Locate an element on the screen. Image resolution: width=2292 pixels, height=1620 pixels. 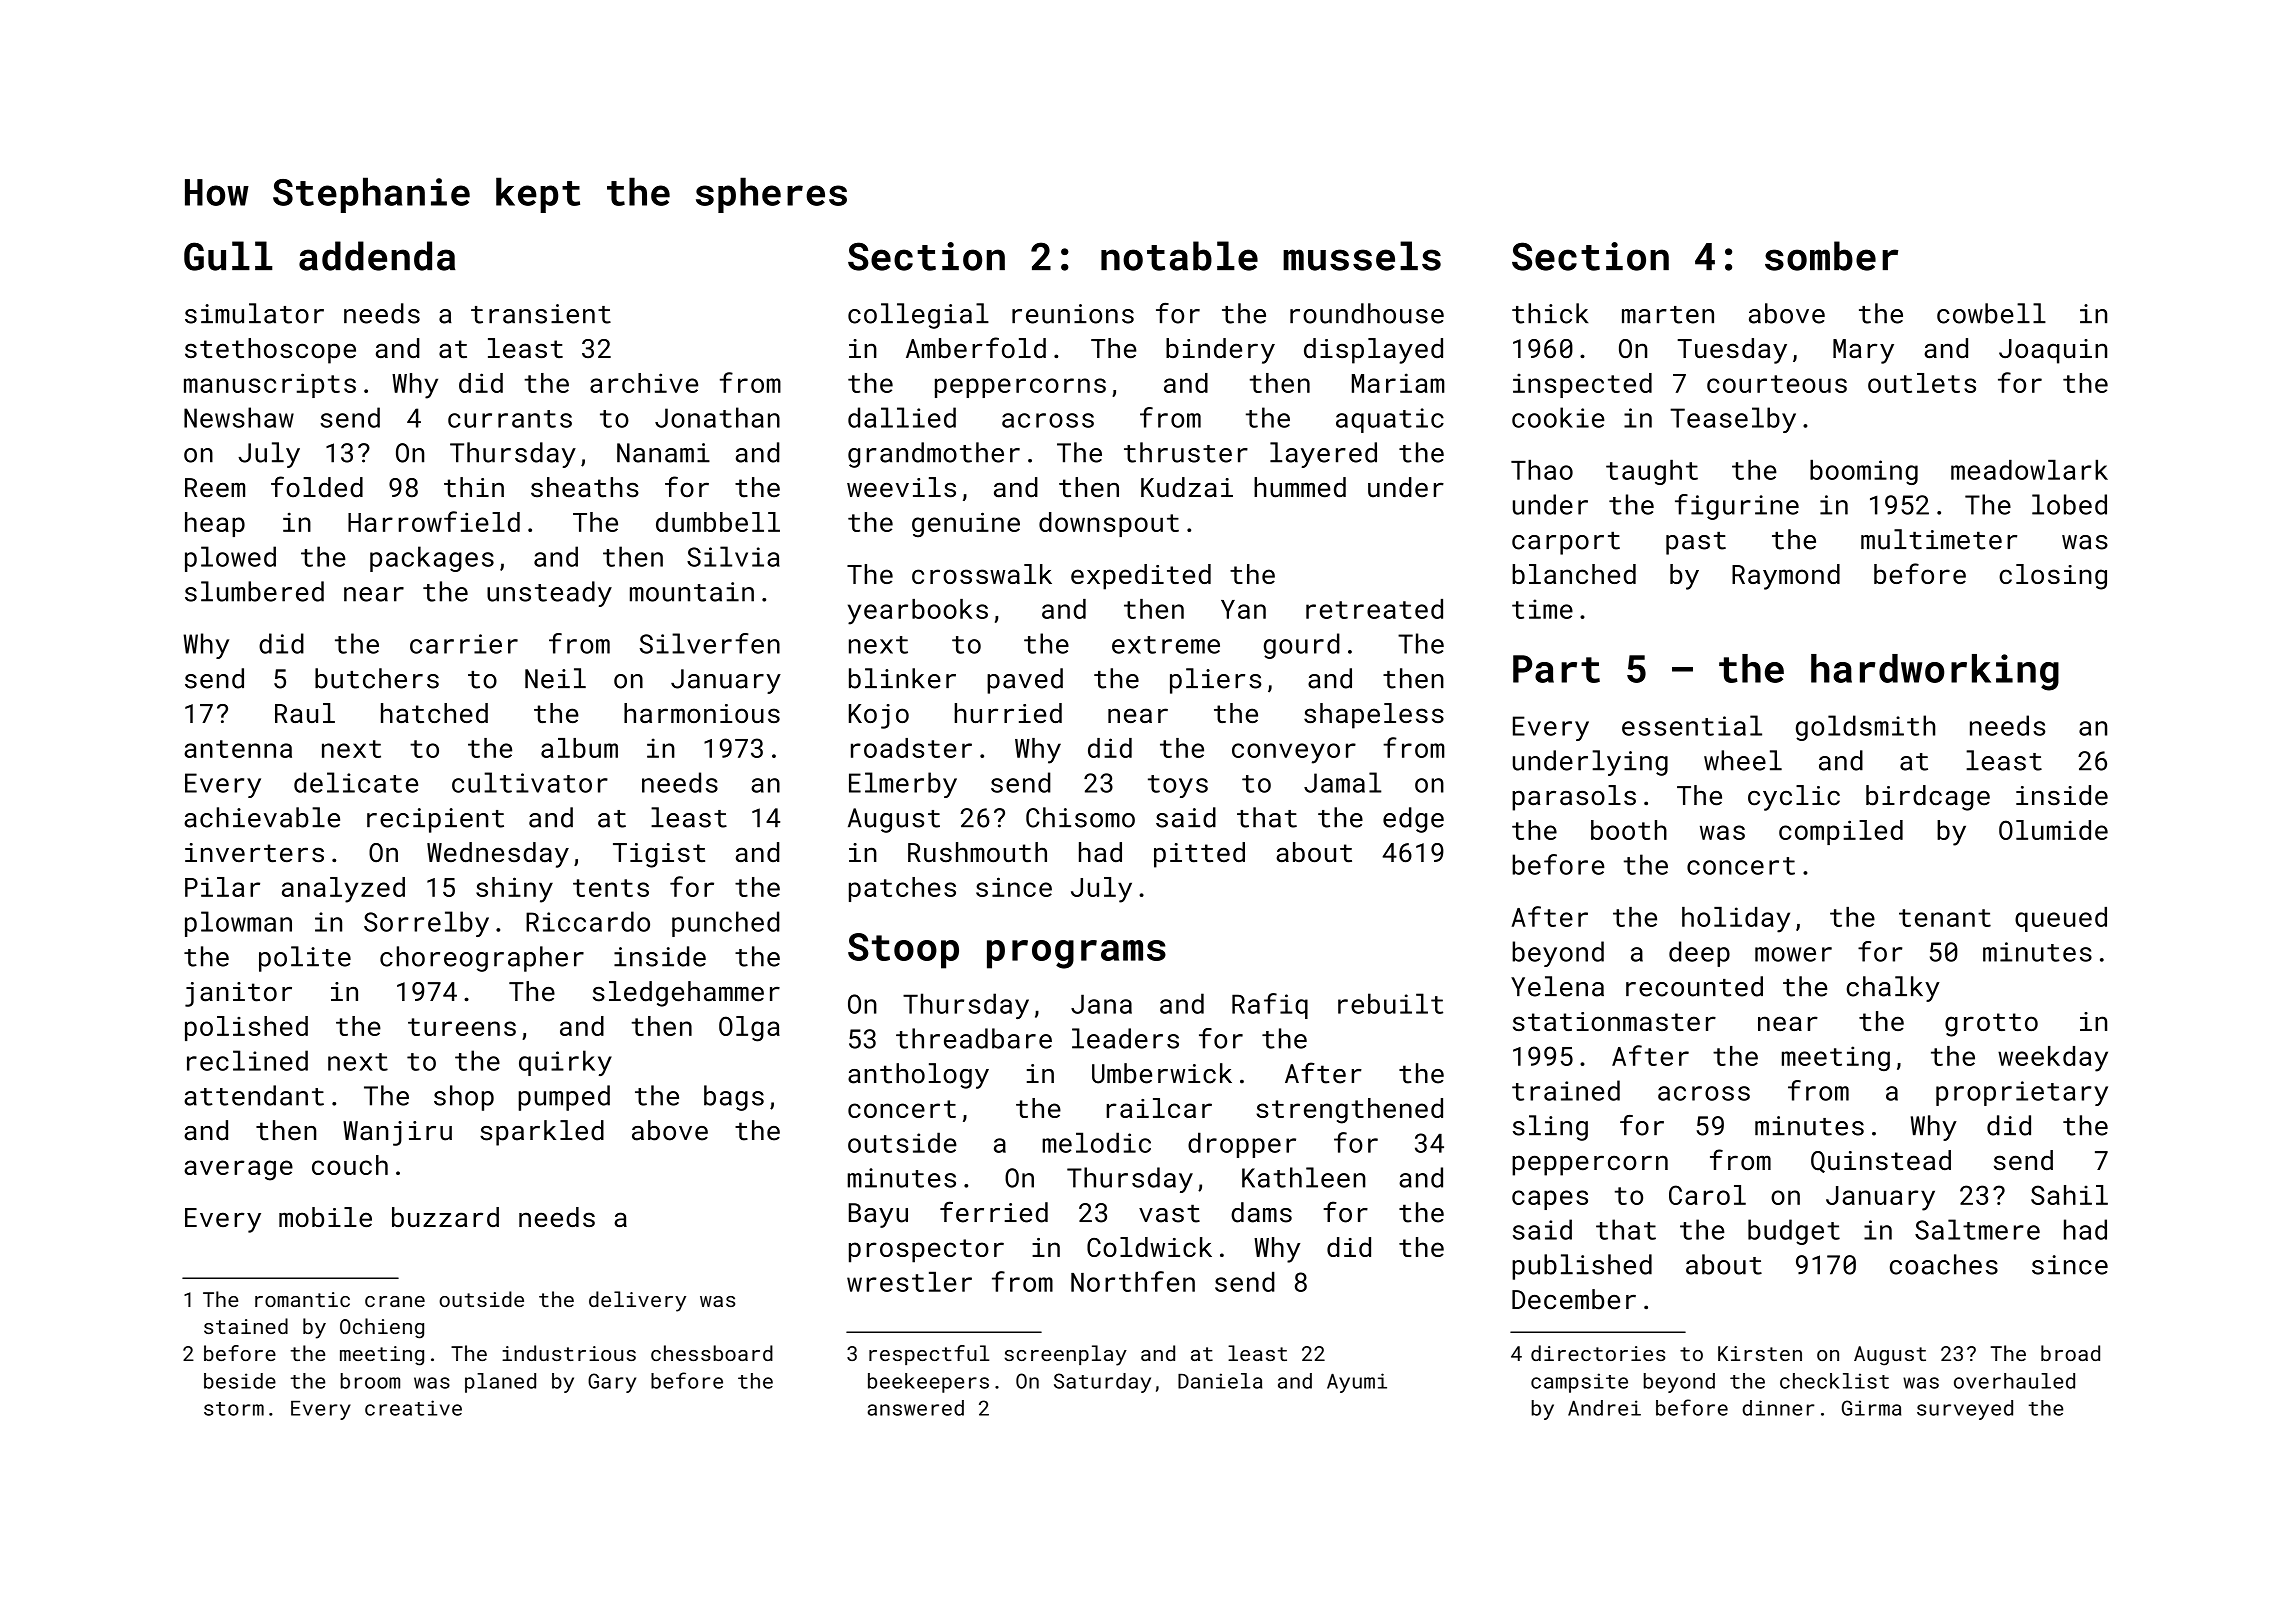
birdcage is located at coordinates (1928, 798).
